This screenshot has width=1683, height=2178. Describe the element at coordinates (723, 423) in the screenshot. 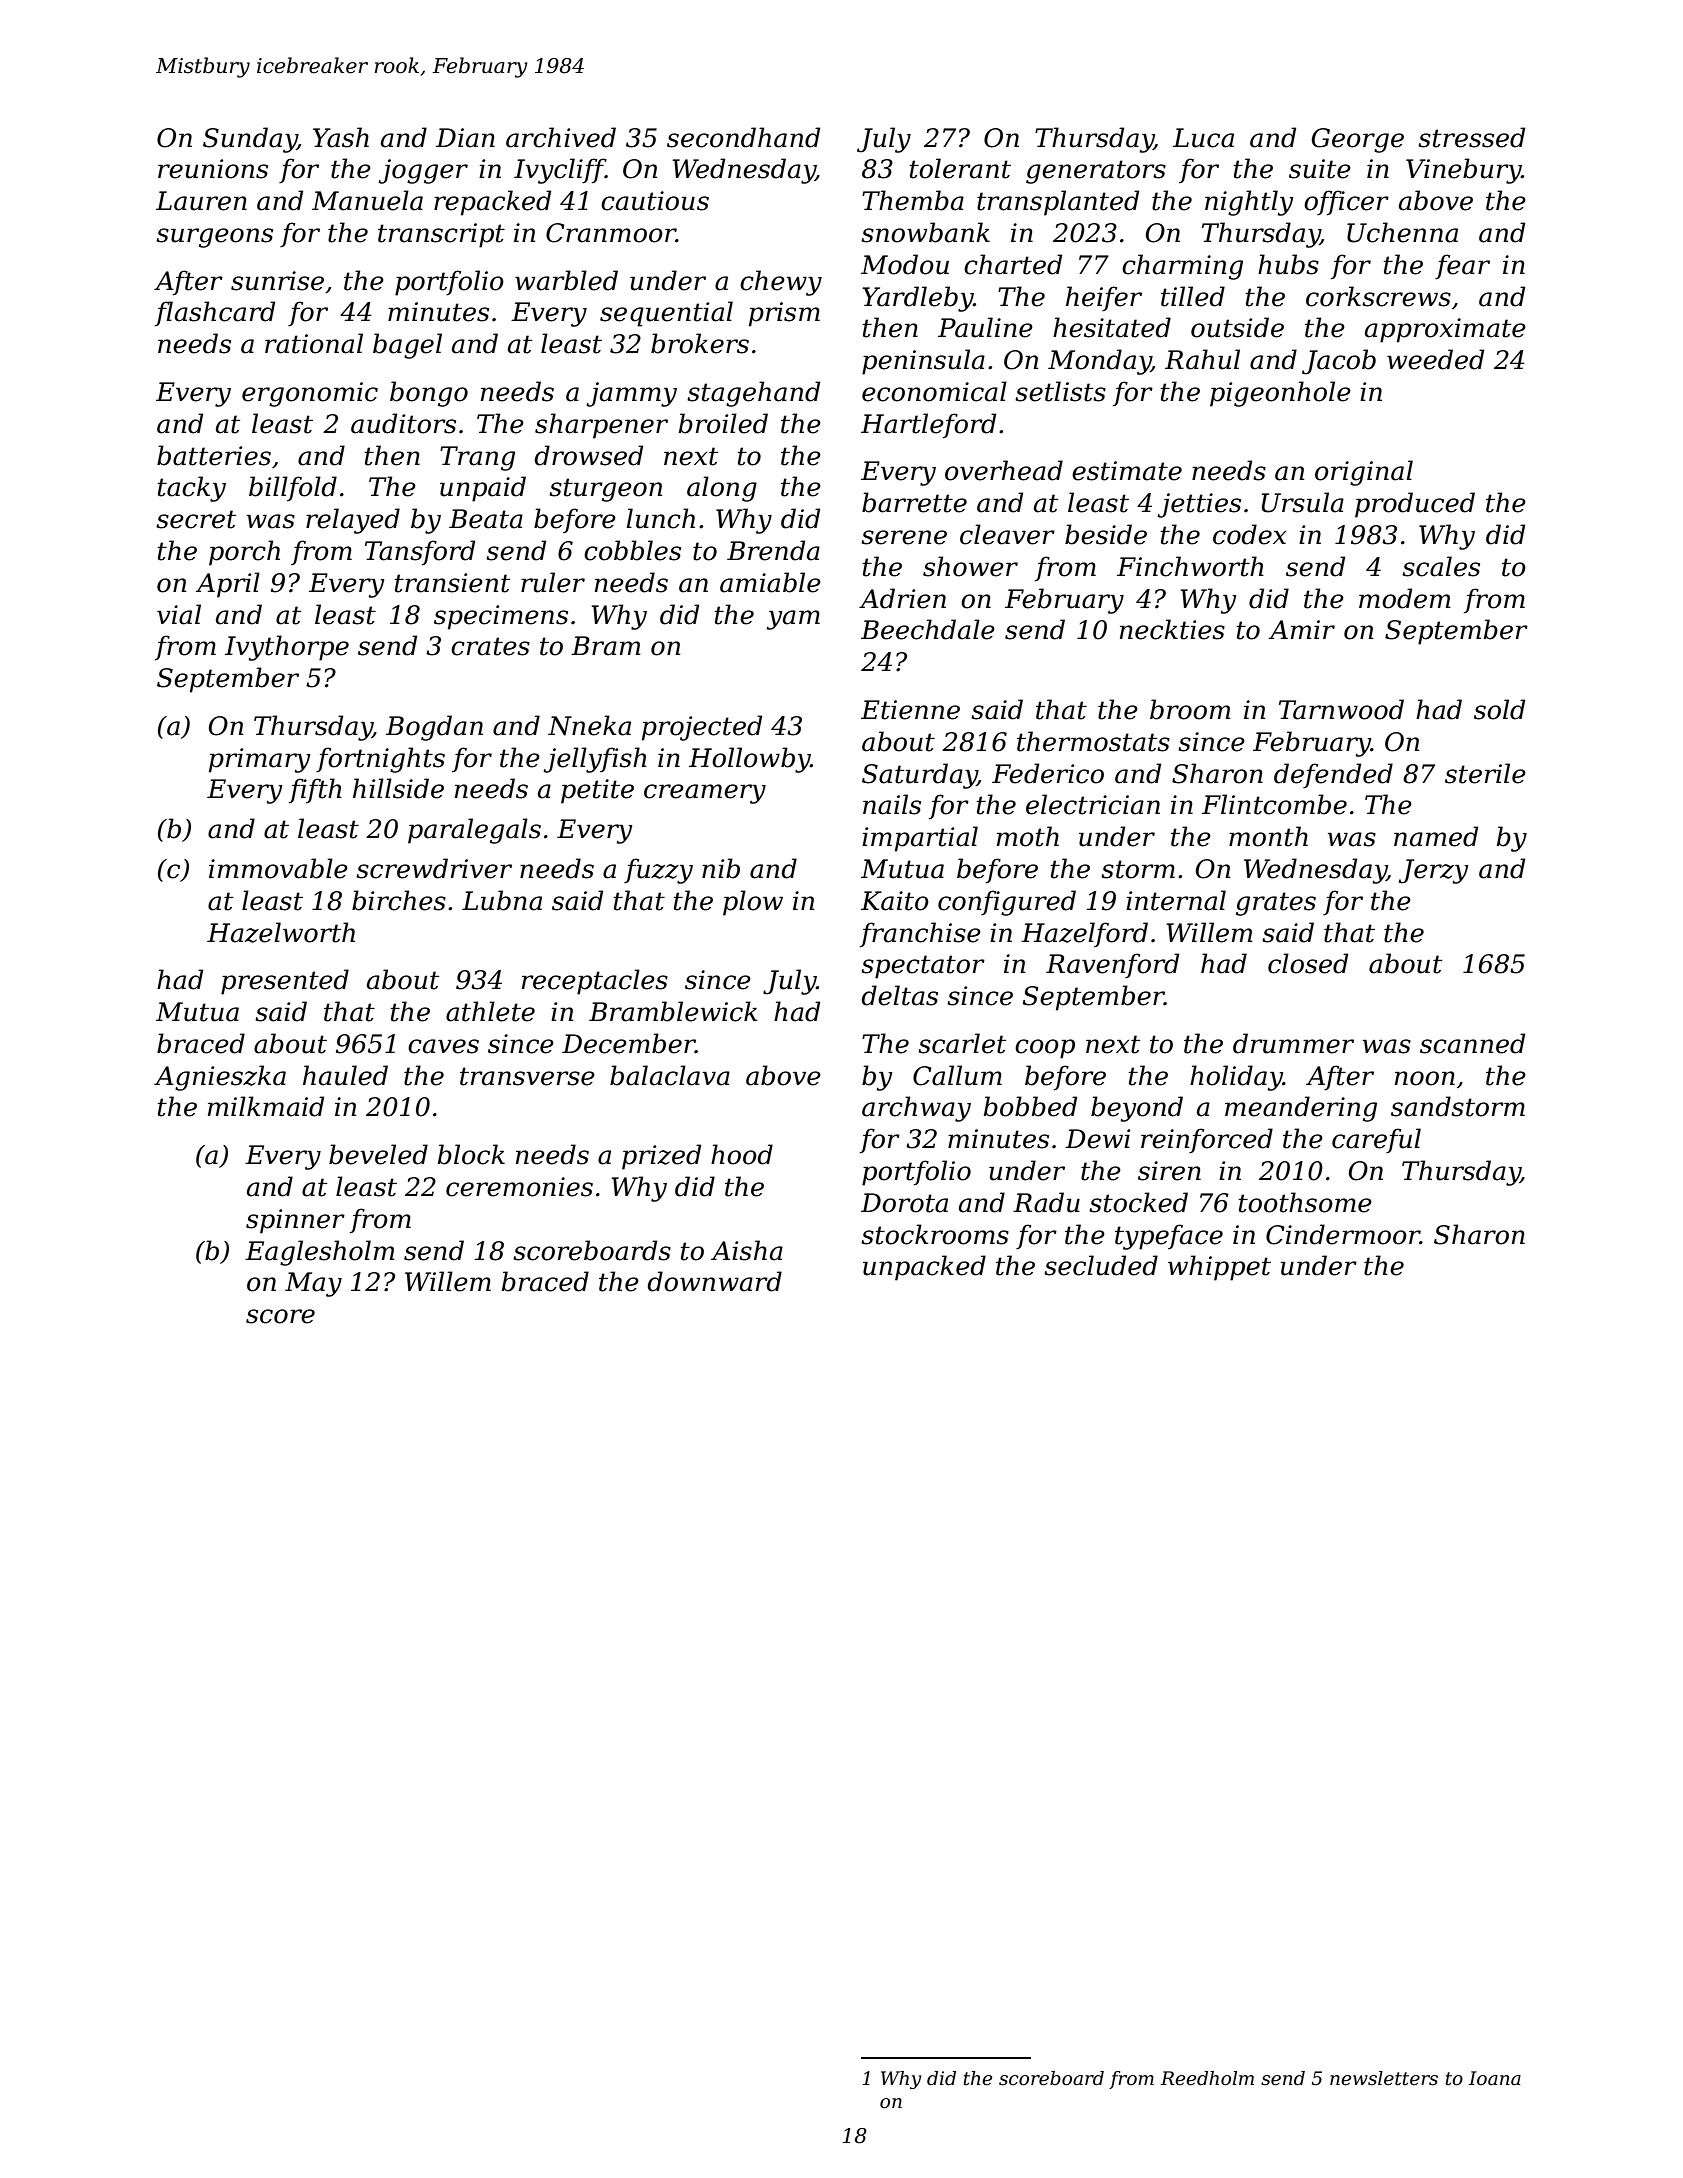

I see `broiled` at that location.
